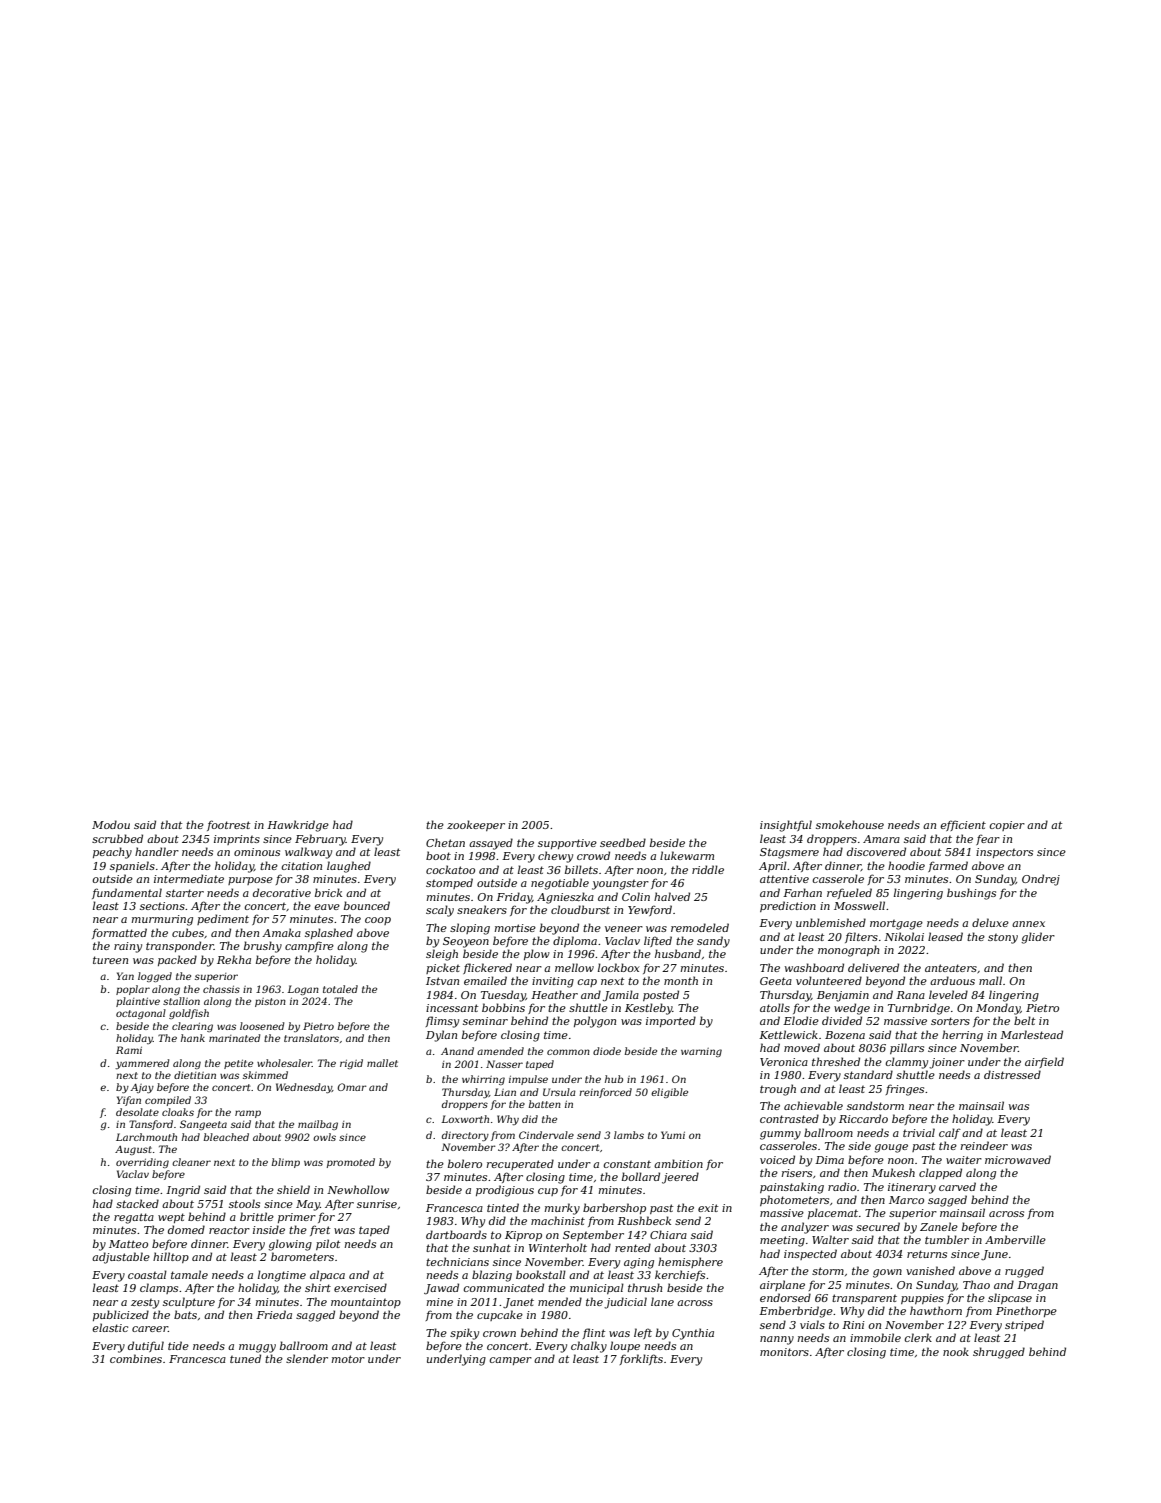 This document has width=1161, height=1503. I want to click on halved, so click(672, 896).
